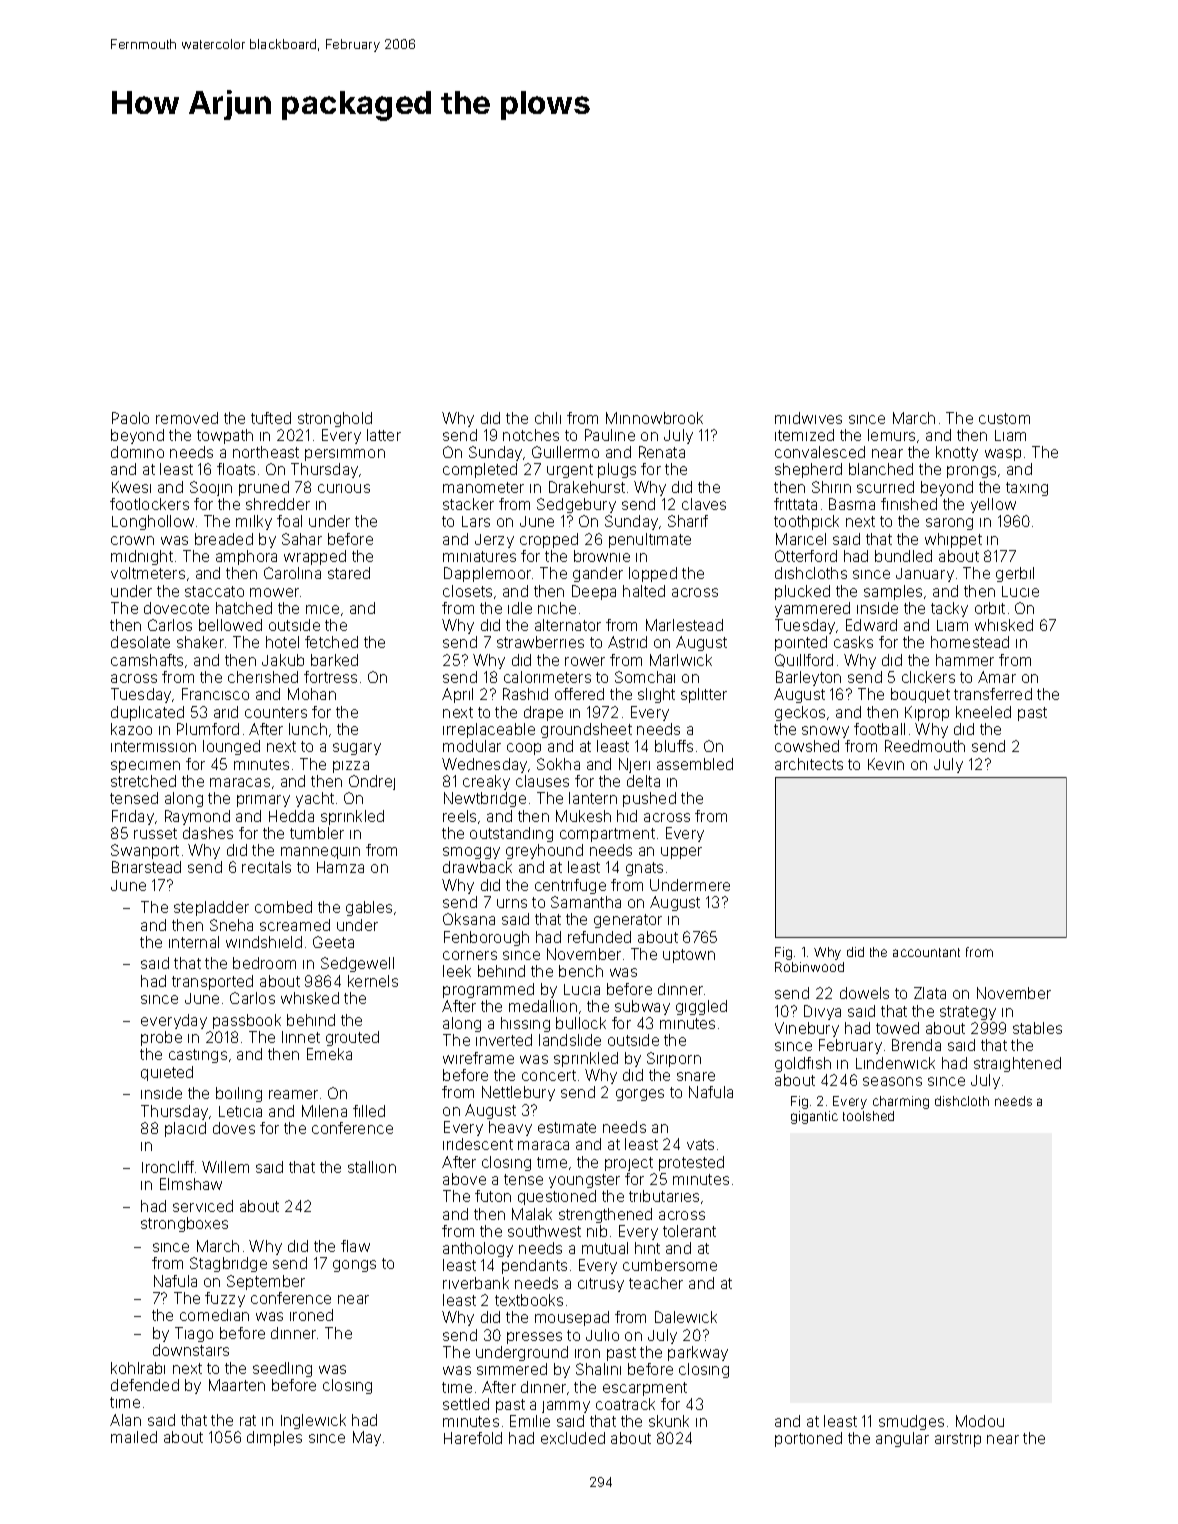  Describe the element at coordinates (333, 942) in the screenshot. I see `Geeta` at that location.
